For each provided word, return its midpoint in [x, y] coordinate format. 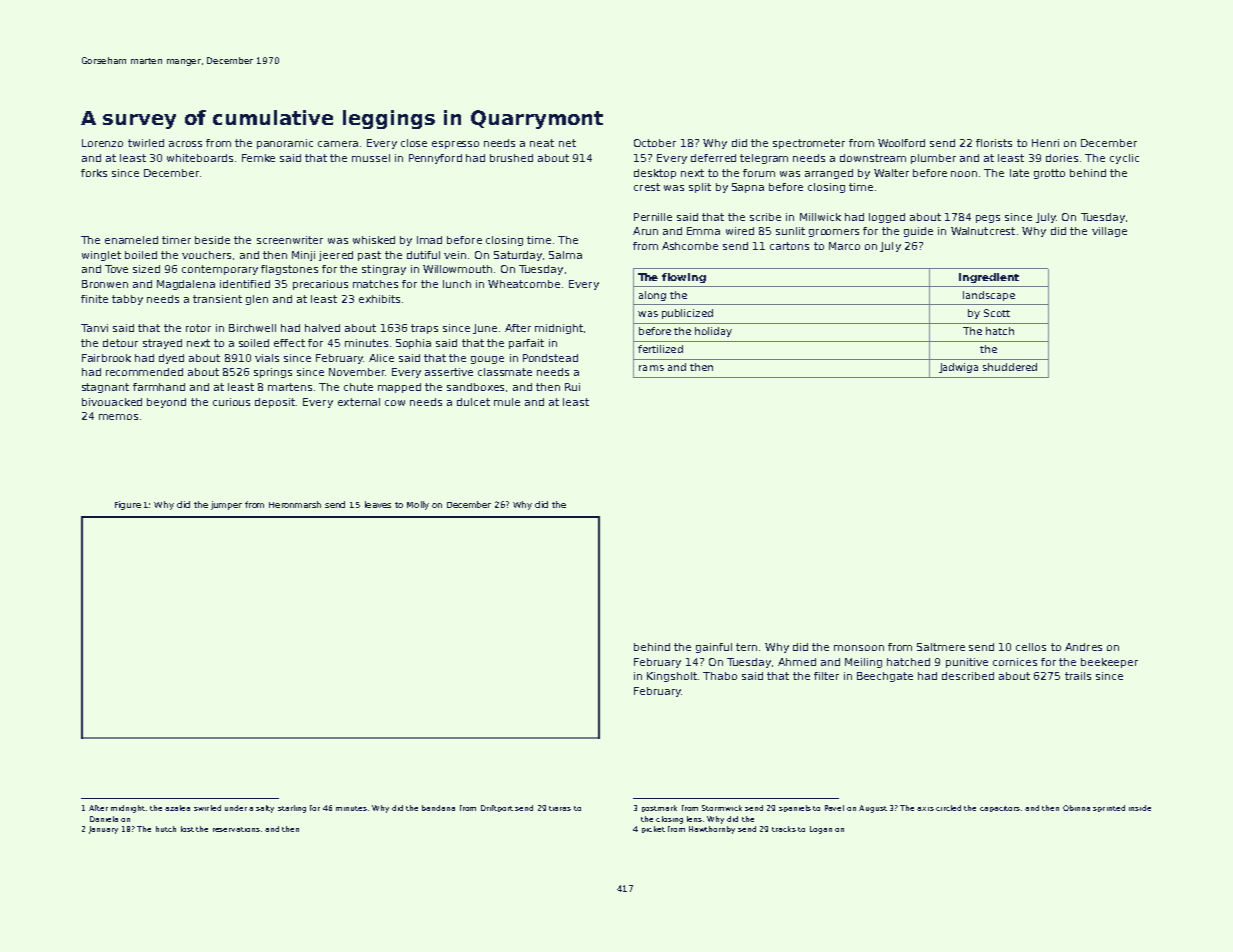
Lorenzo [102, 143]
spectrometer [809, 144]
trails [1078, 676]
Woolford [901, 143]
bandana [438, 808]
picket [653, 829]
